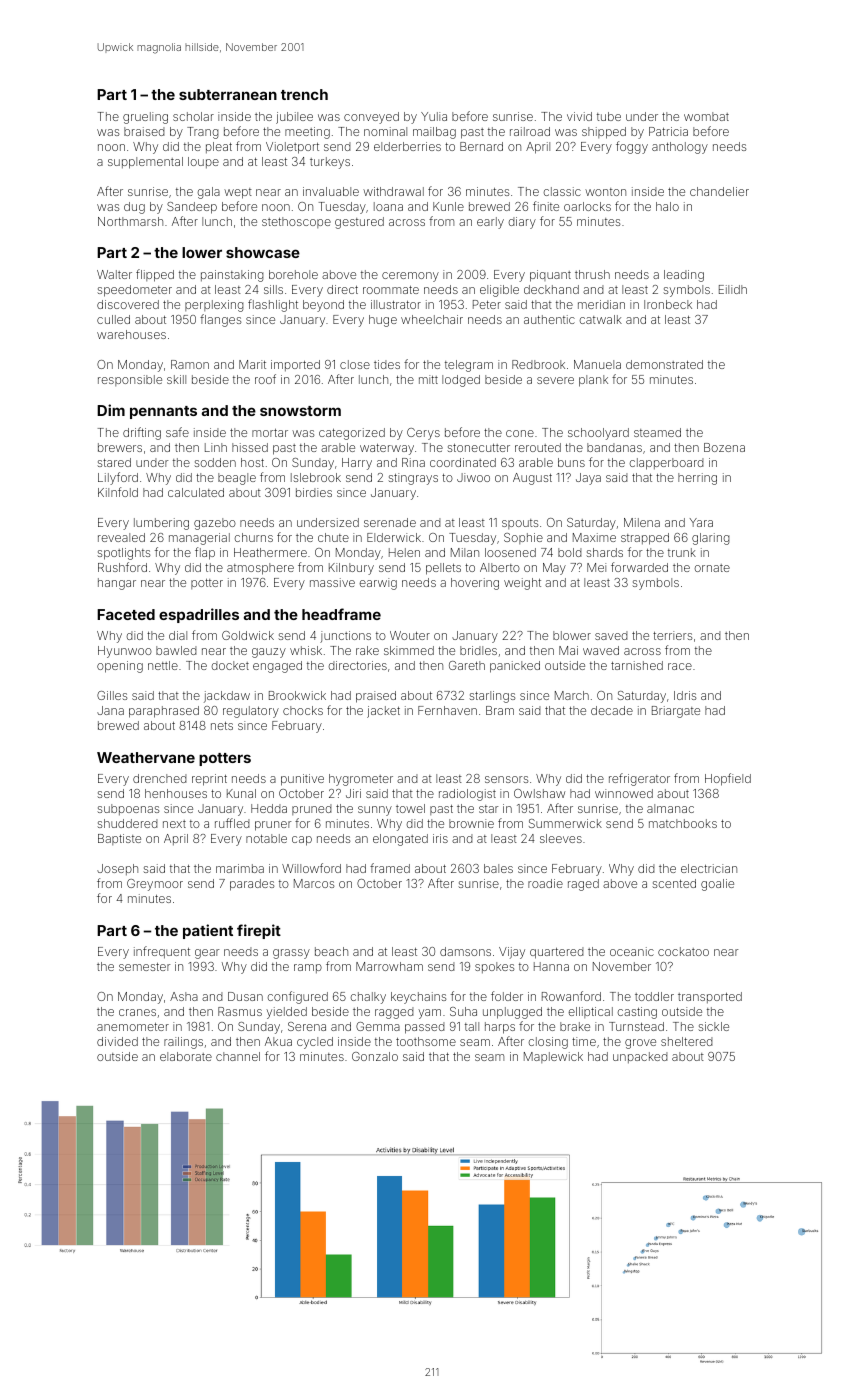 The height and width of the document is (1400, 849). I want to click on Peter, so click(487, 304).
